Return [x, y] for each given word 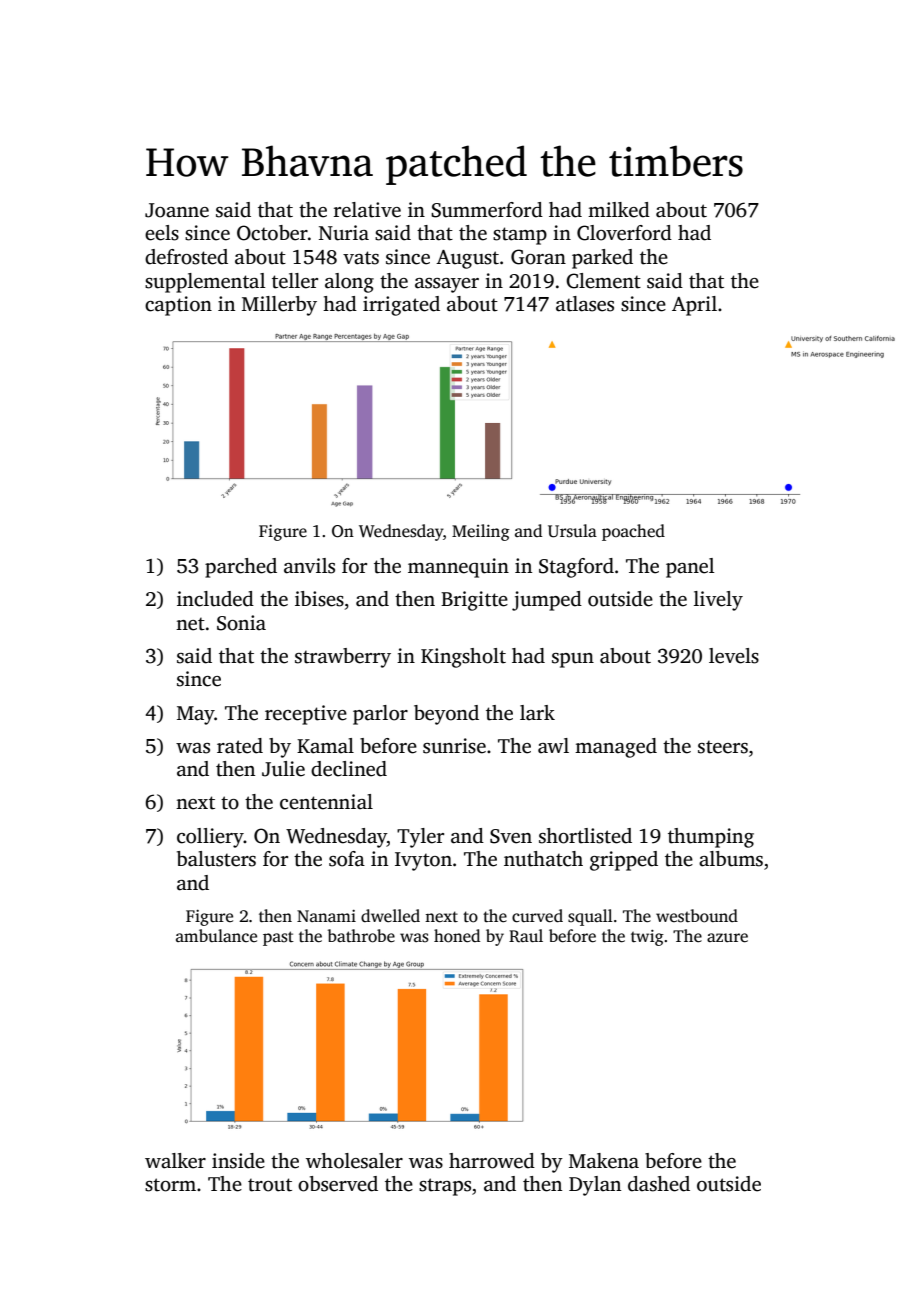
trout [270, 1185]
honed [457, 936]
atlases [585, 304]
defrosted [186, 257]
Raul [526, 935]
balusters [216, 859]
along [349, 283]
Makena [604, 1161]
